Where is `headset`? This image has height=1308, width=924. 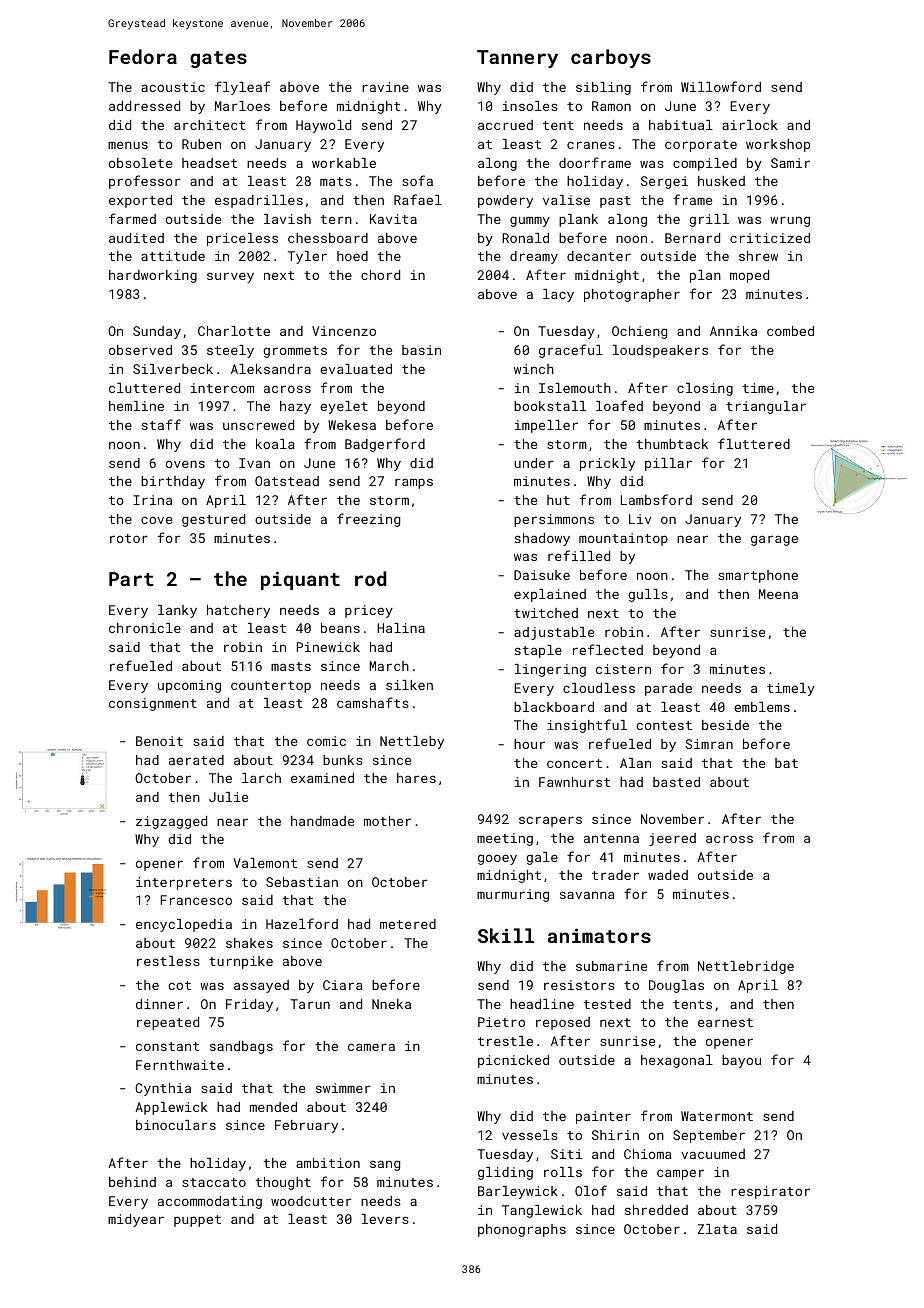 headset is located at coordinates (209, 163).
